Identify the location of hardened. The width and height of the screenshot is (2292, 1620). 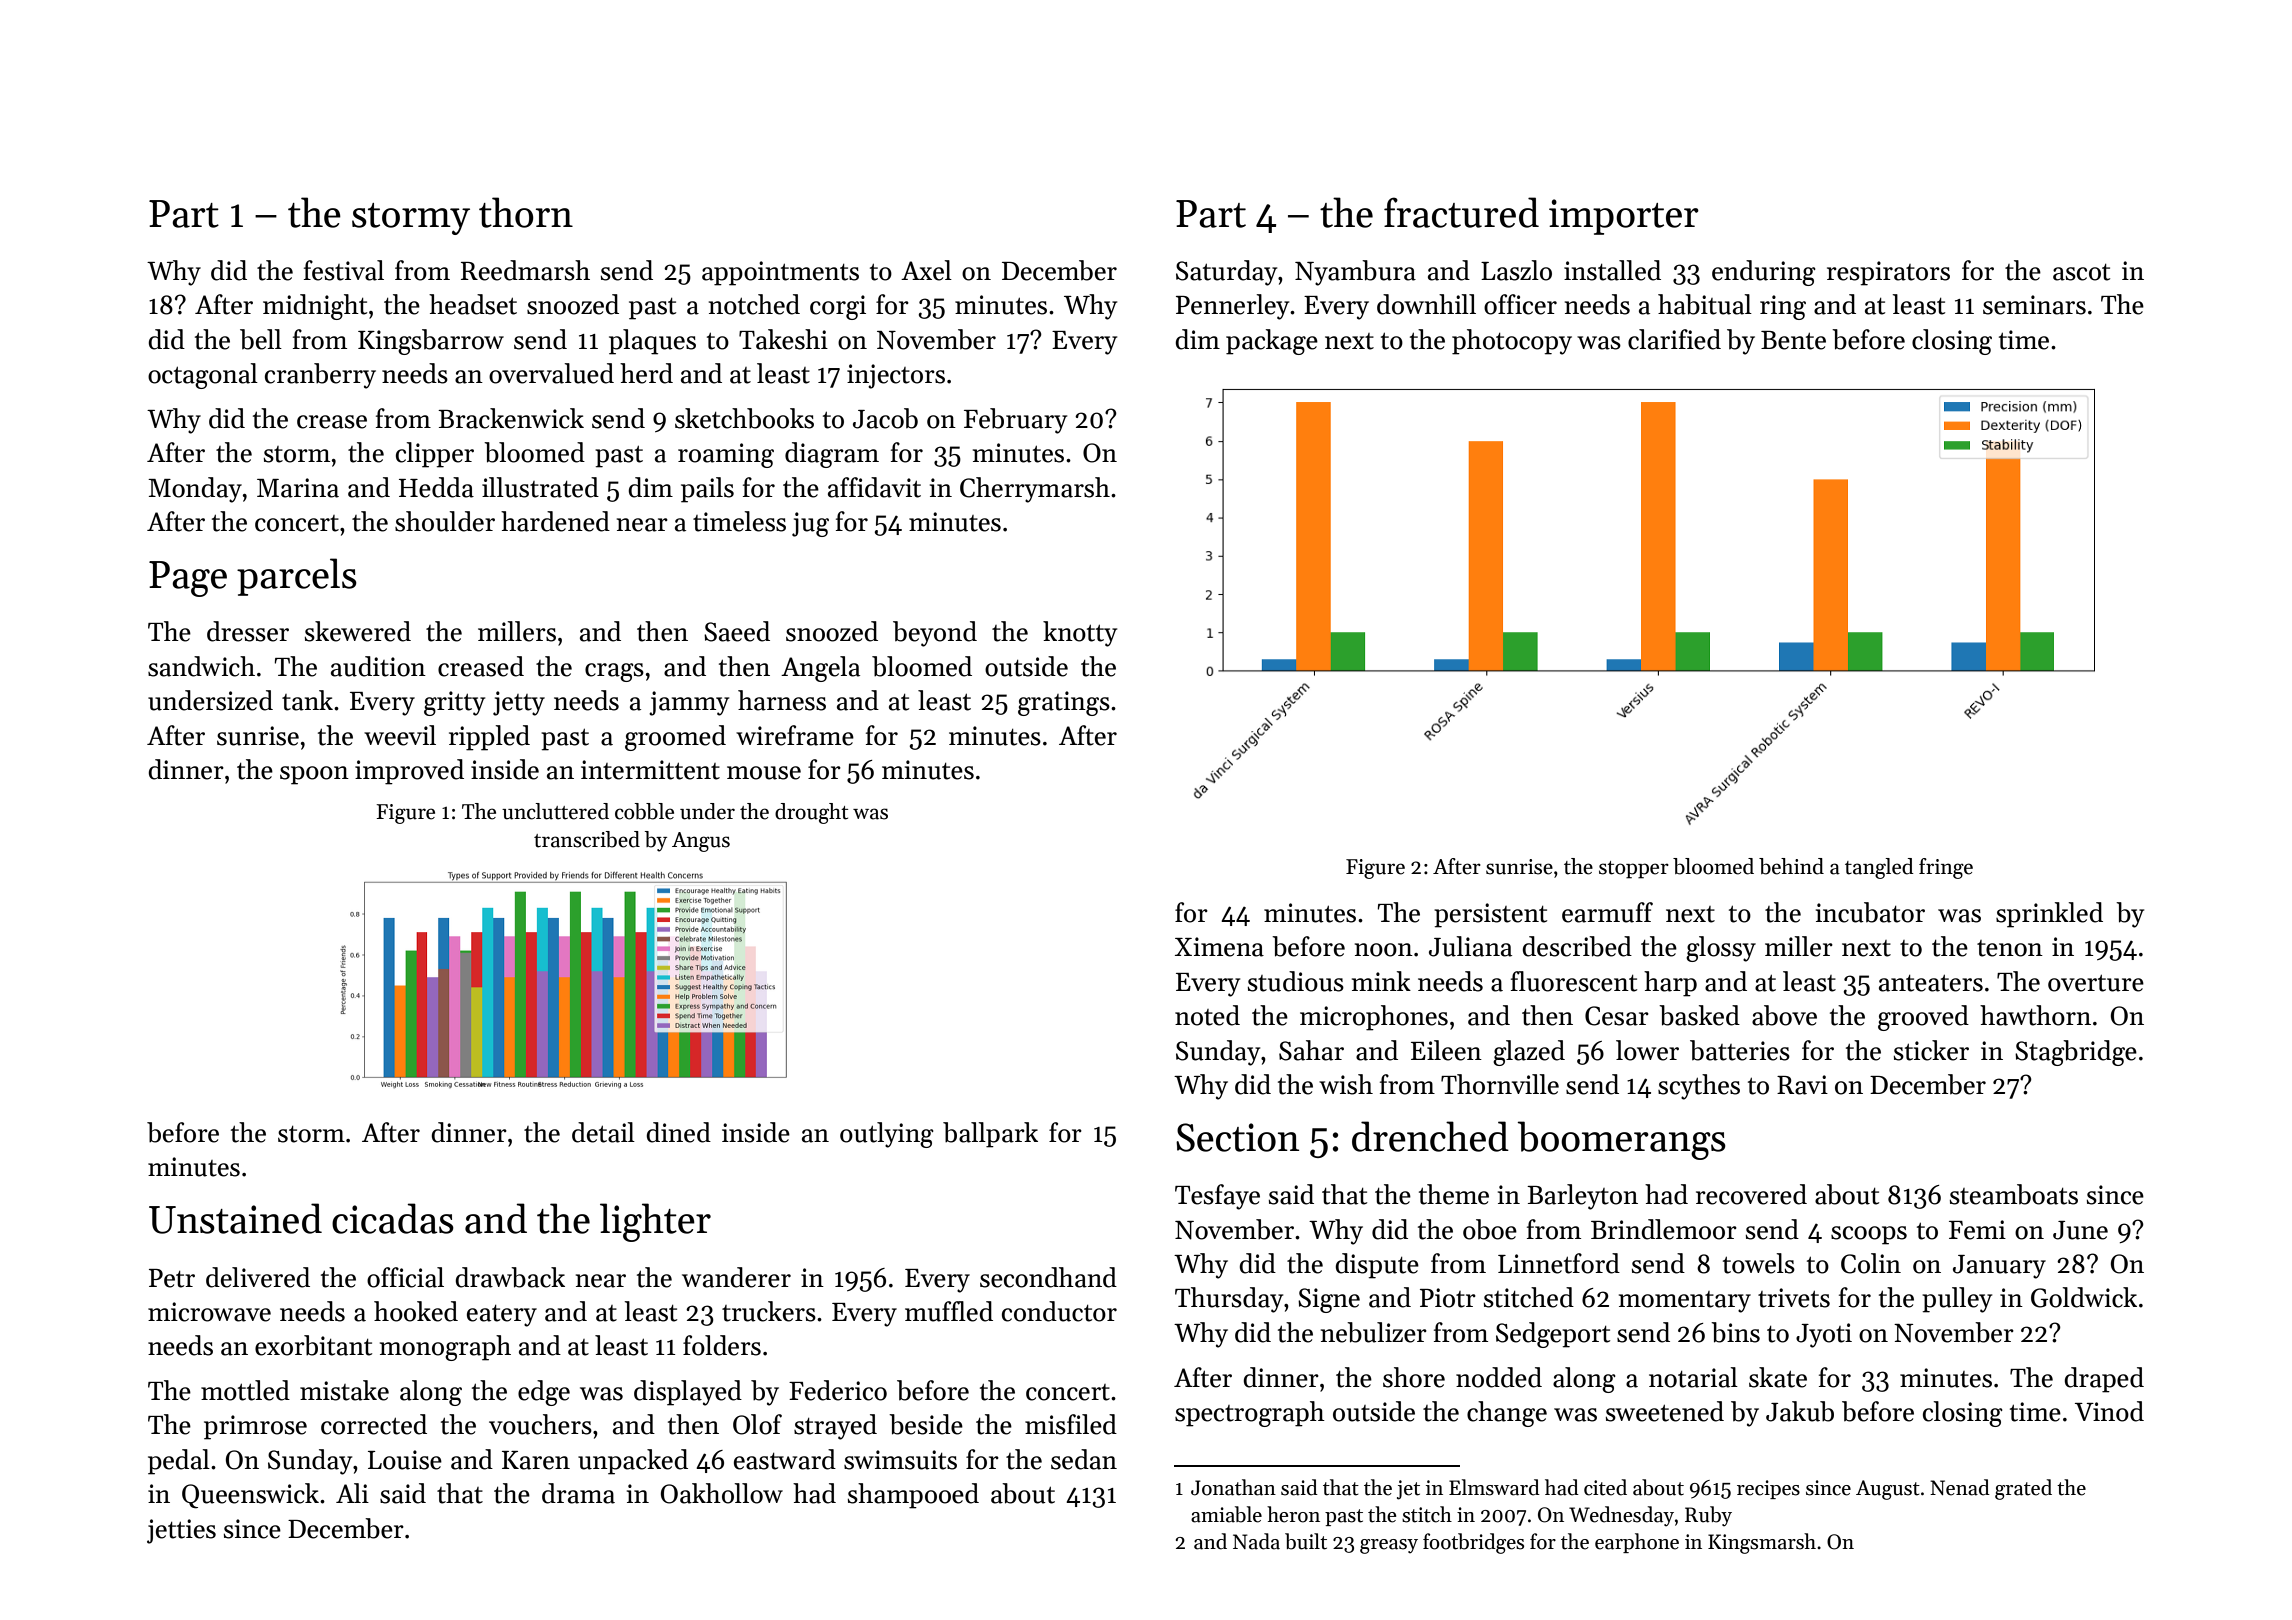
(555, 521).
